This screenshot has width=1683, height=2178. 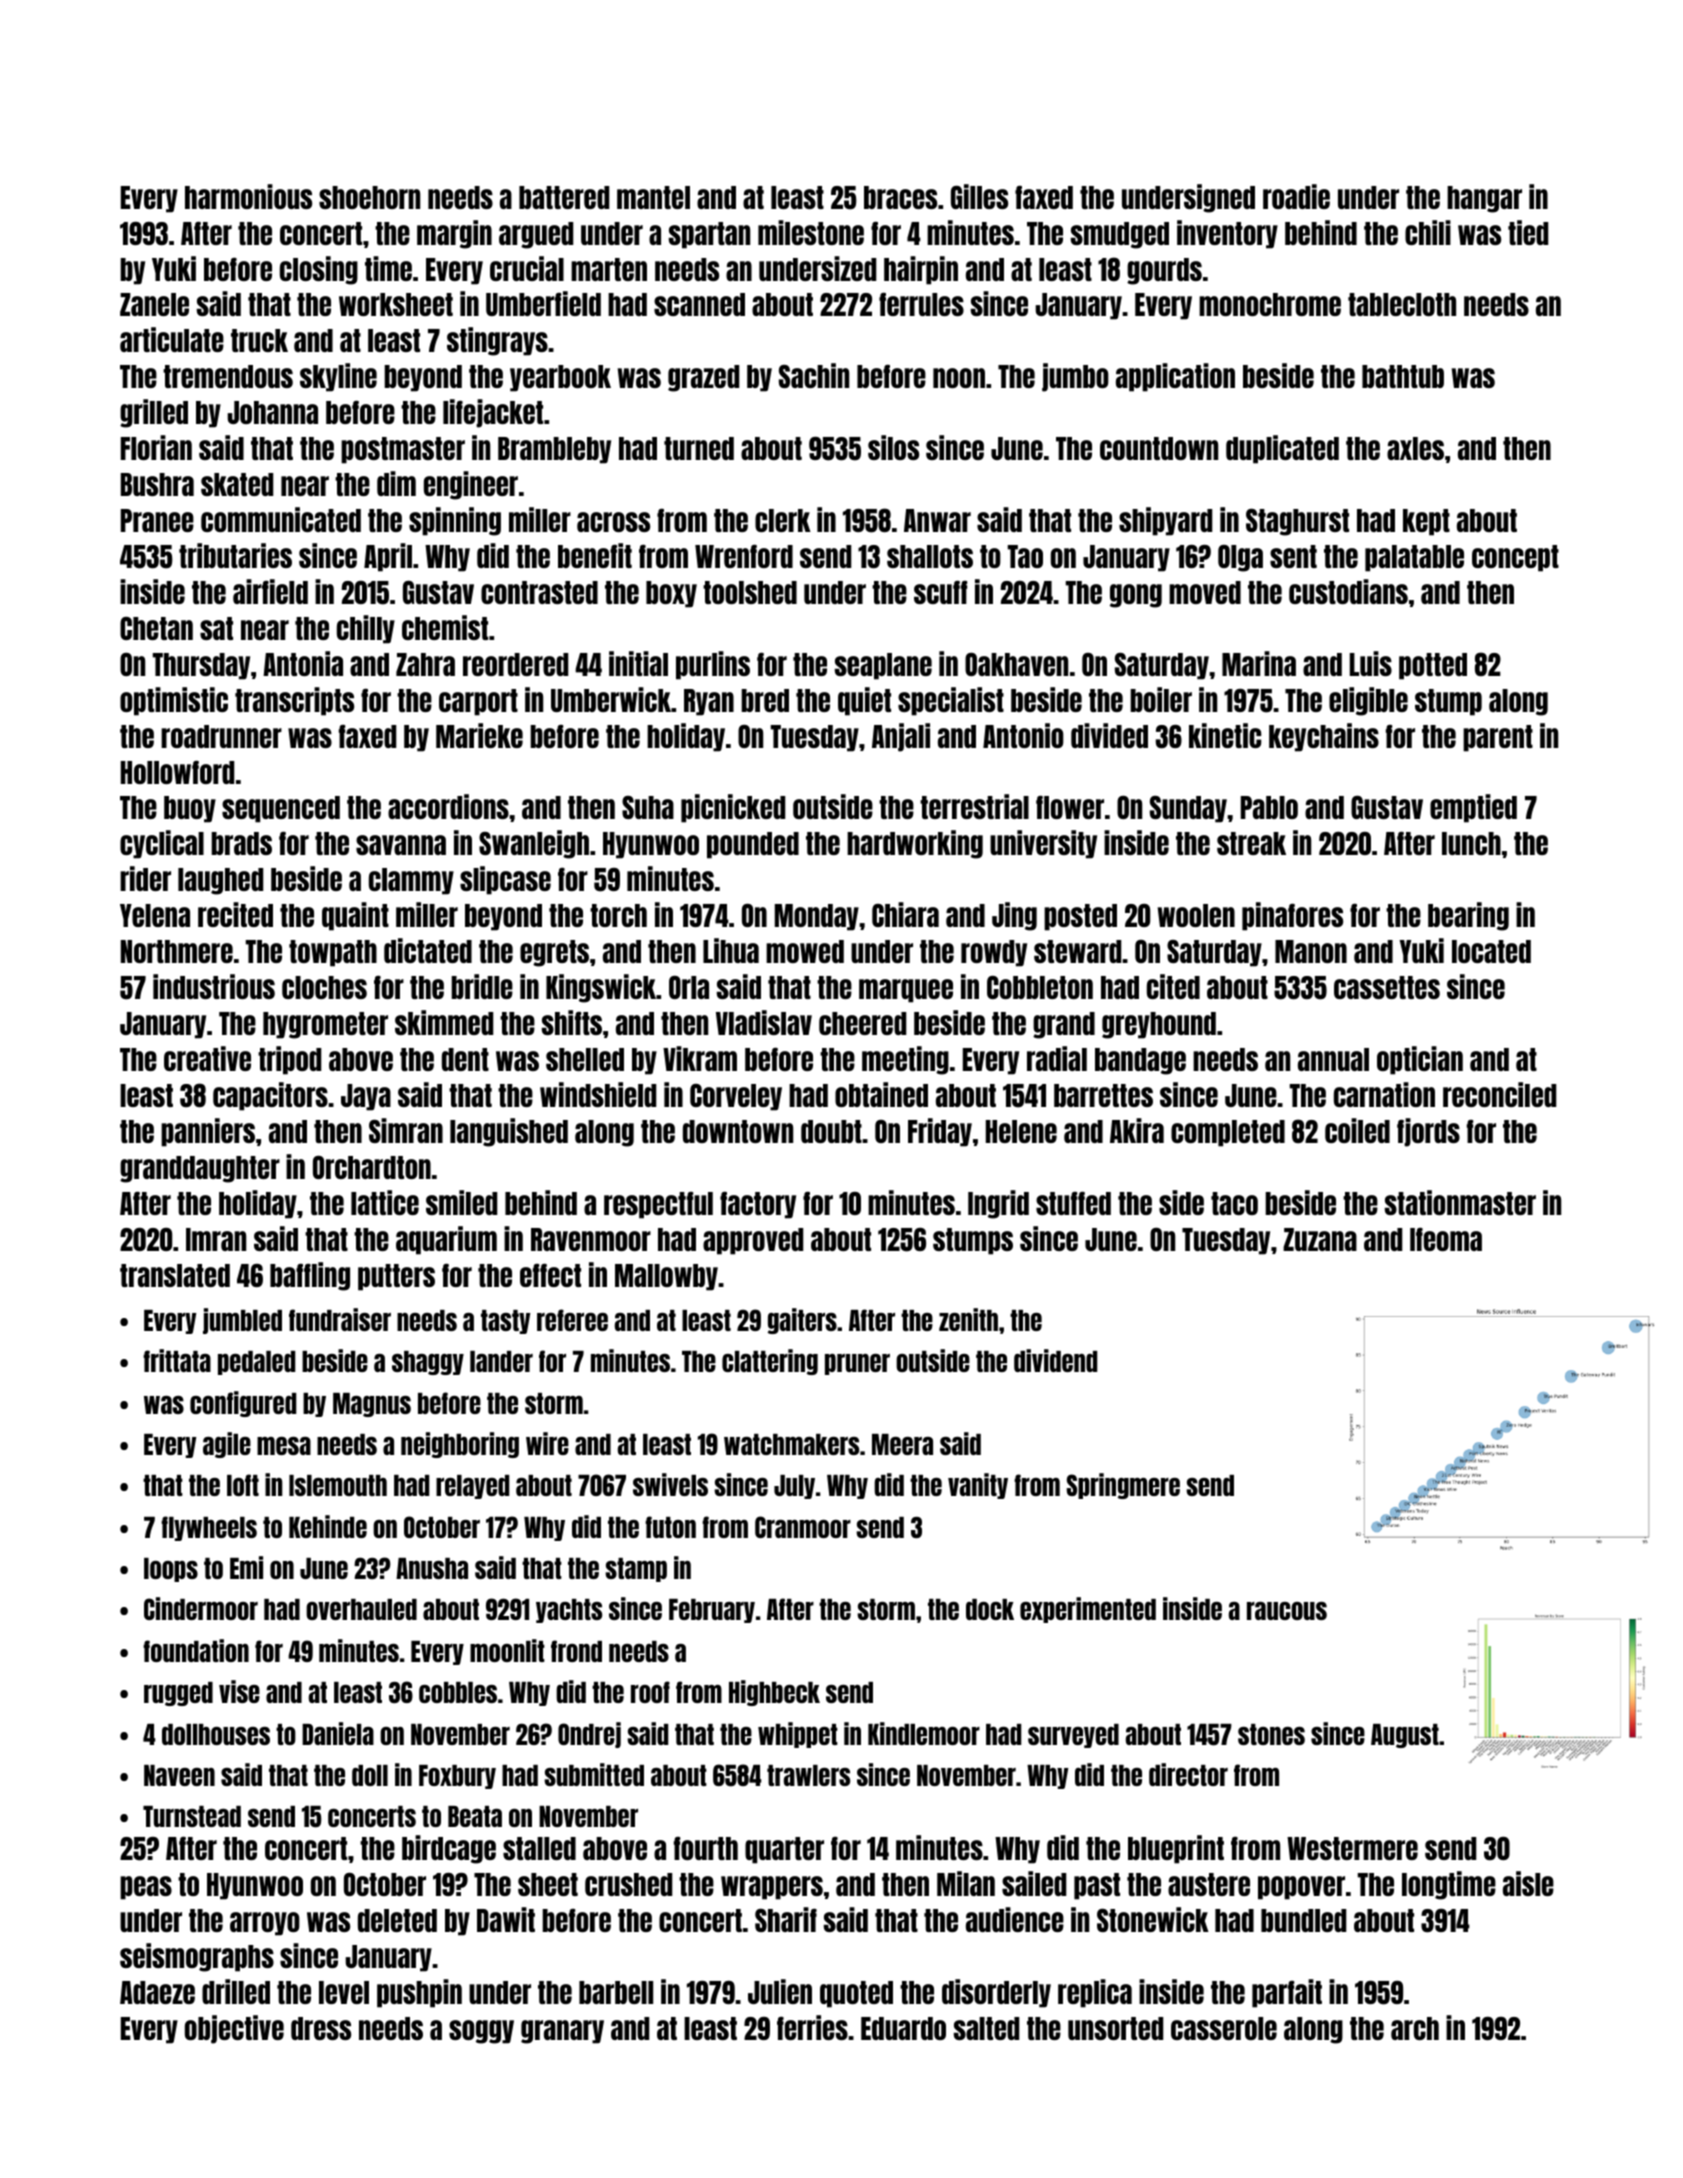 I want to click on seismographs, so click(x=197, y=1957).
